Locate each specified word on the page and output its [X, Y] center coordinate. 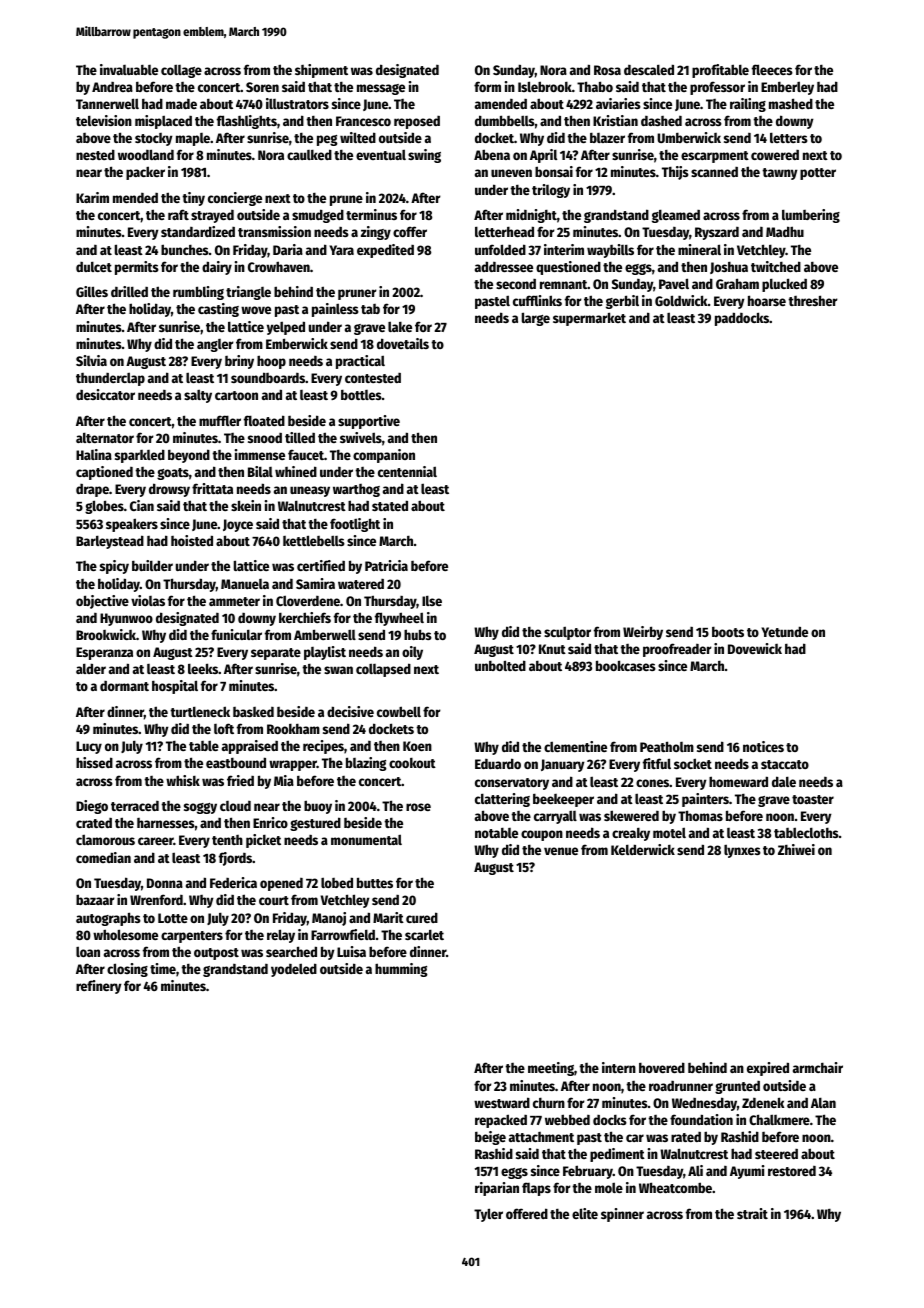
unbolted [500, 665]
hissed [94, 762]
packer [145, 173]
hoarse [767, 300]
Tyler [488, 1215]
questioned [568, 268]
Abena [492, 154]
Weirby [643, 633]
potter [818, 174]
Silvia [91, 360]
